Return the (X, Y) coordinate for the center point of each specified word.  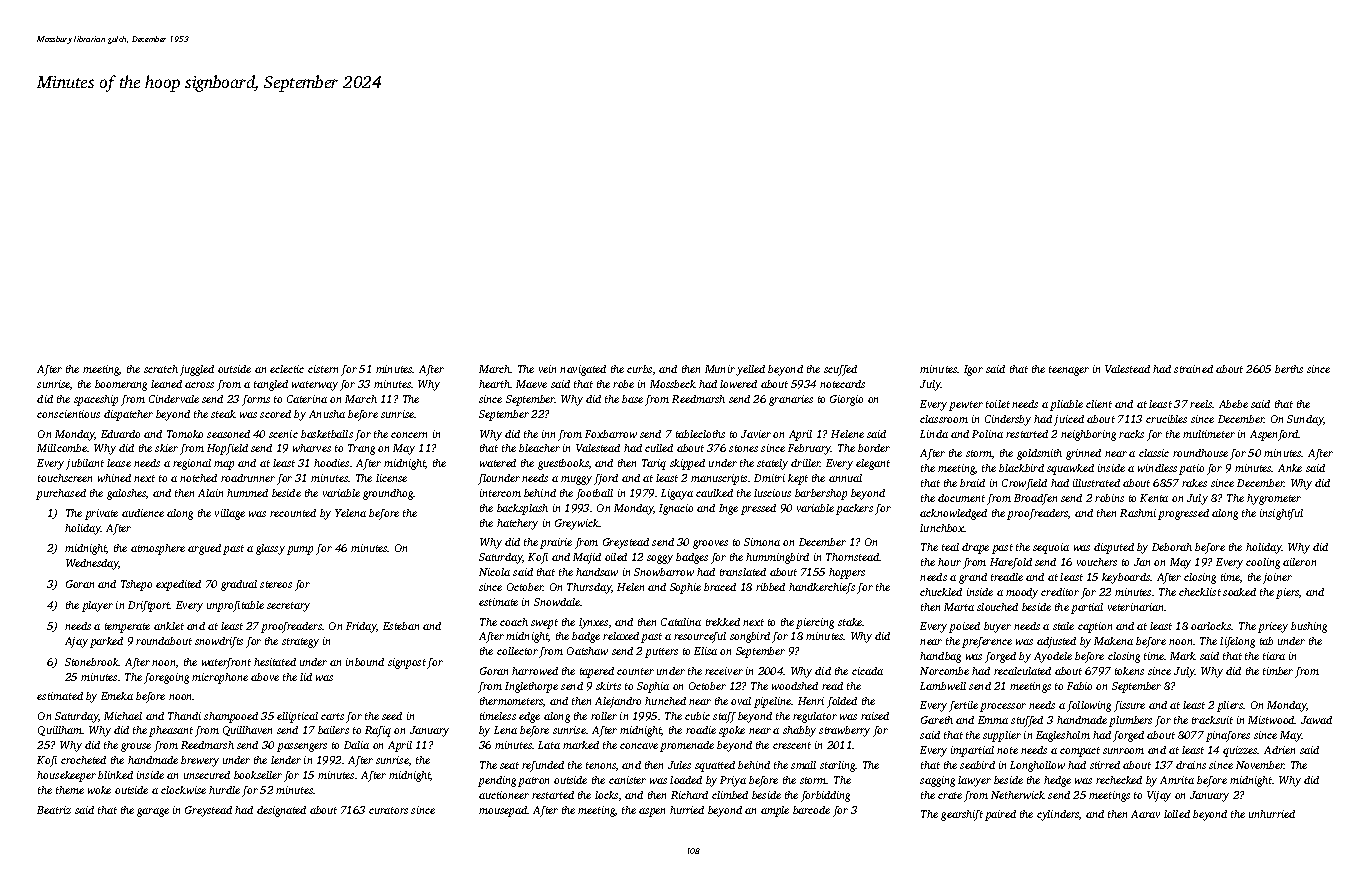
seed (392, 716)
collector (517, 651)
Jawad (1316, 720)
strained (1193, 369)
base (632, 399)
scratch (161, 369)
